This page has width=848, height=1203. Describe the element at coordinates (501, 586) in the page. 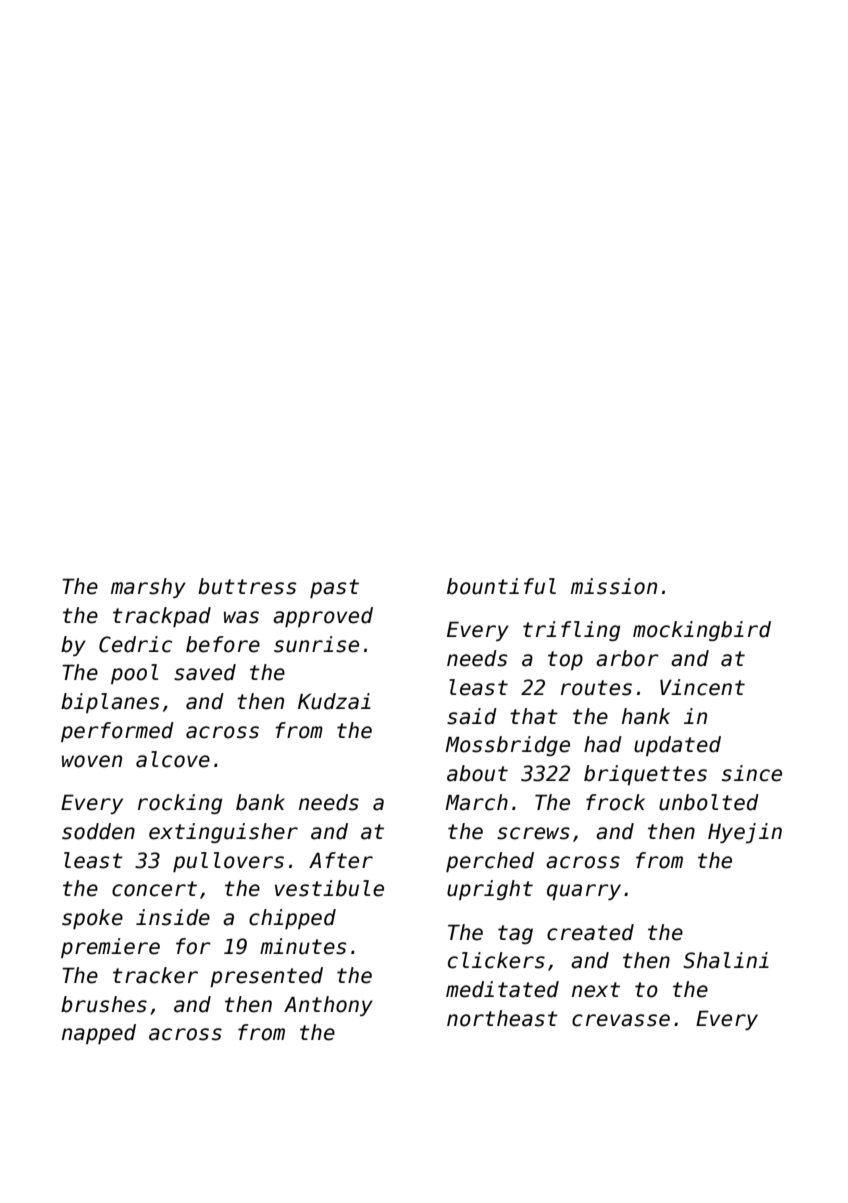

I see `bountiful` at that location.
